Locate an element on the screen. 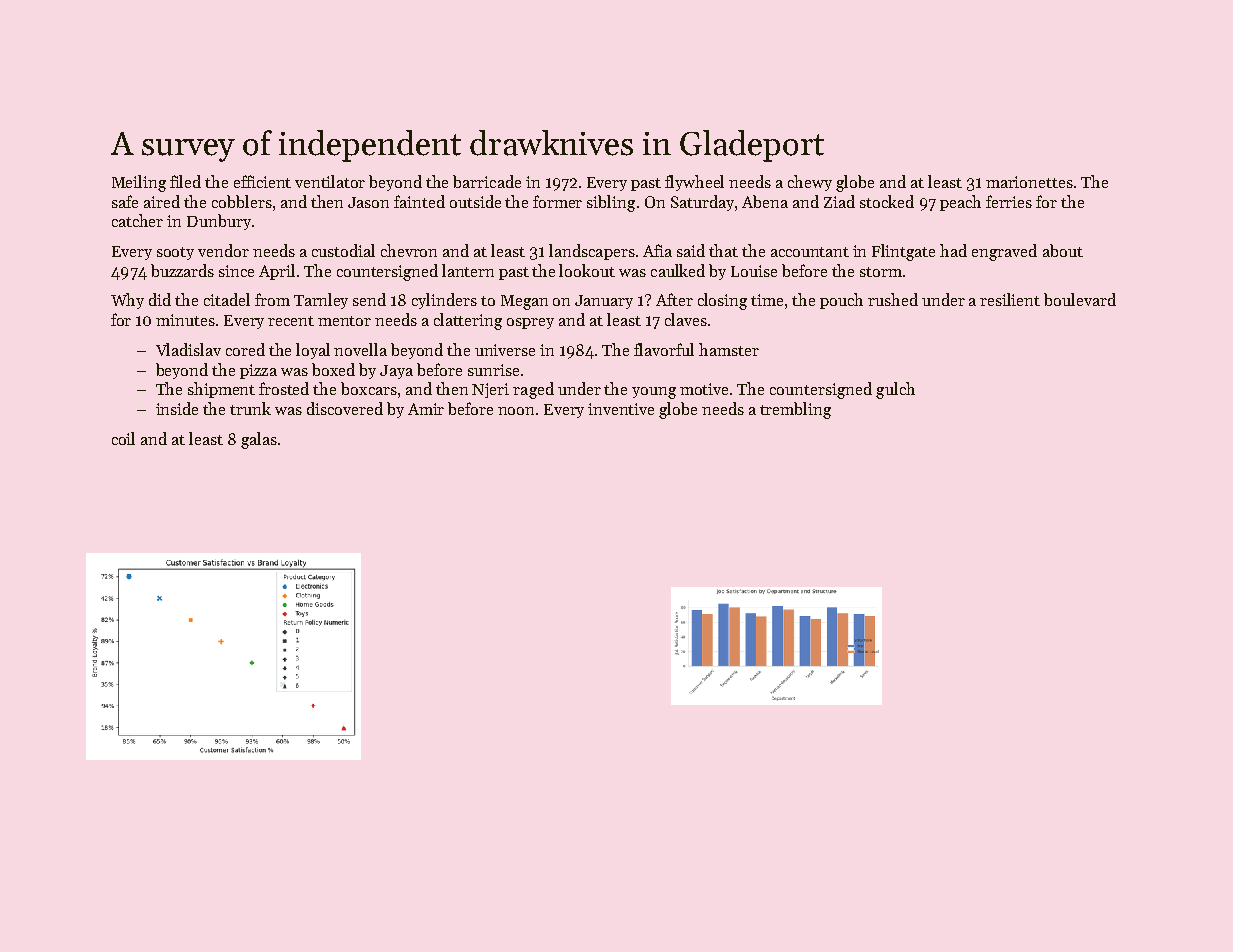 The image size is (1233, 952). had is located at coordinates (953, 250).
